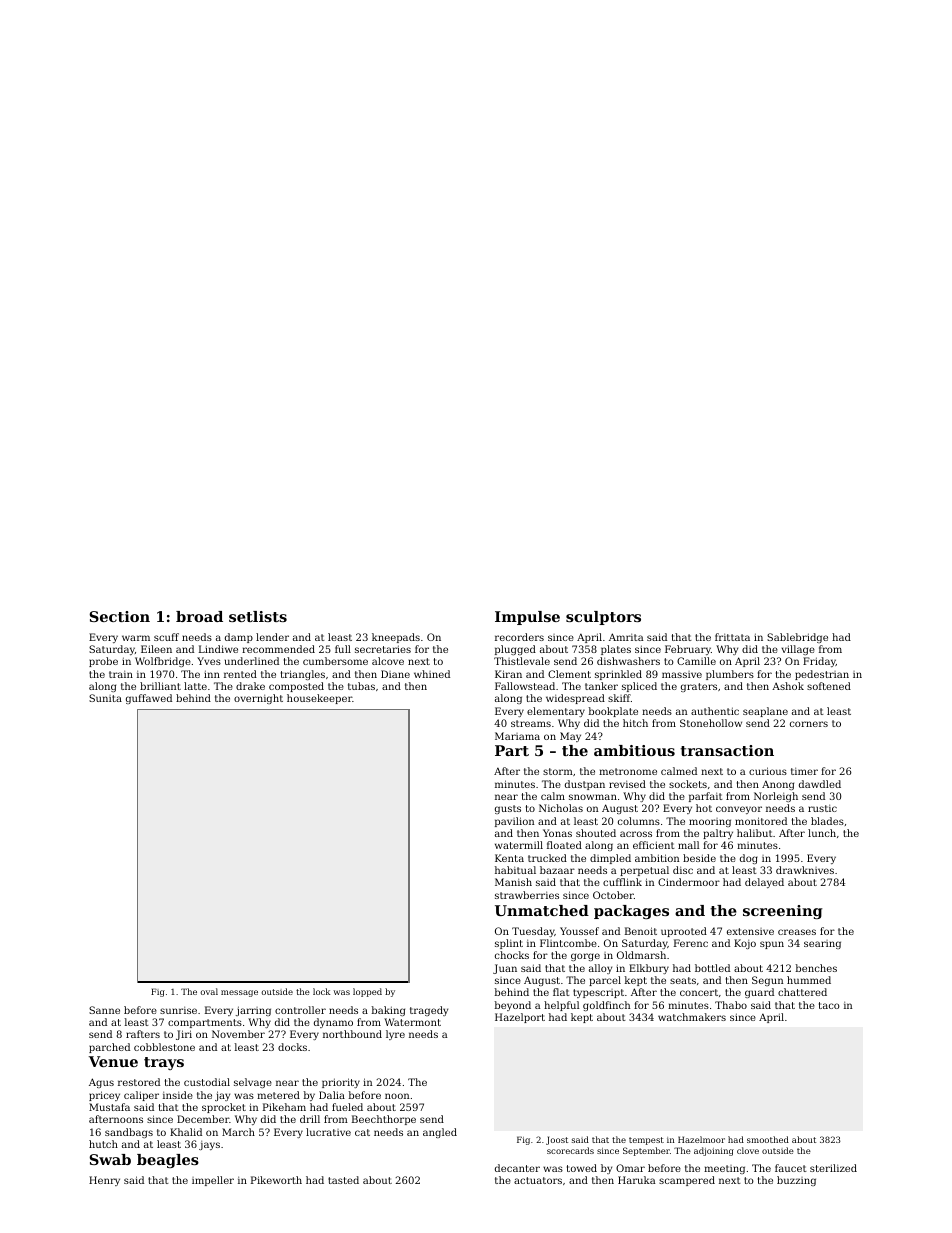 The height and width of the document is (1233, 952). I want to click on Manish, so click(513, 882).
